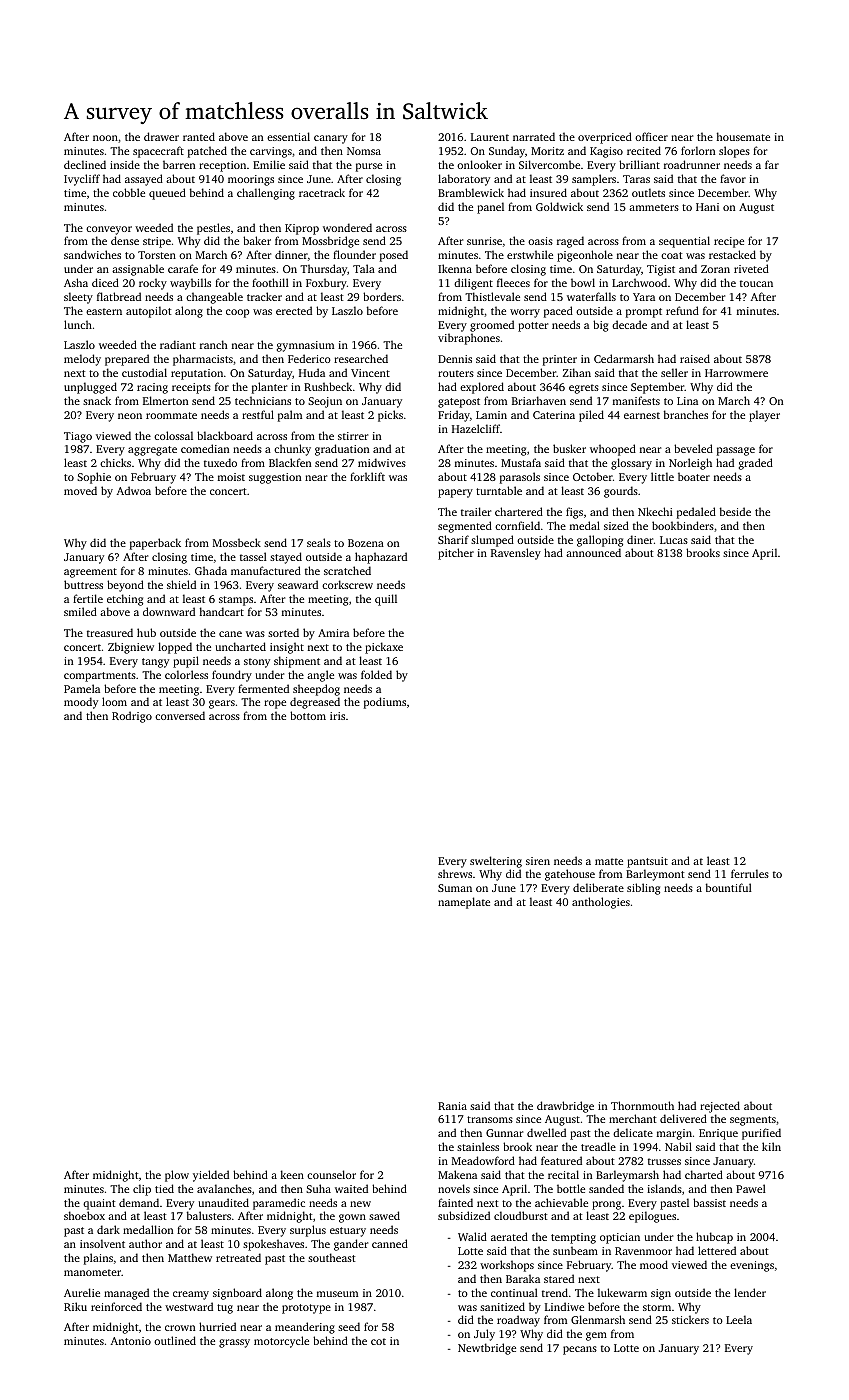 This document has width=849, height=1400. What do you see at coordinates (378, 1341) in the document?
I see `cot` at bounding box center [378, 1341].
